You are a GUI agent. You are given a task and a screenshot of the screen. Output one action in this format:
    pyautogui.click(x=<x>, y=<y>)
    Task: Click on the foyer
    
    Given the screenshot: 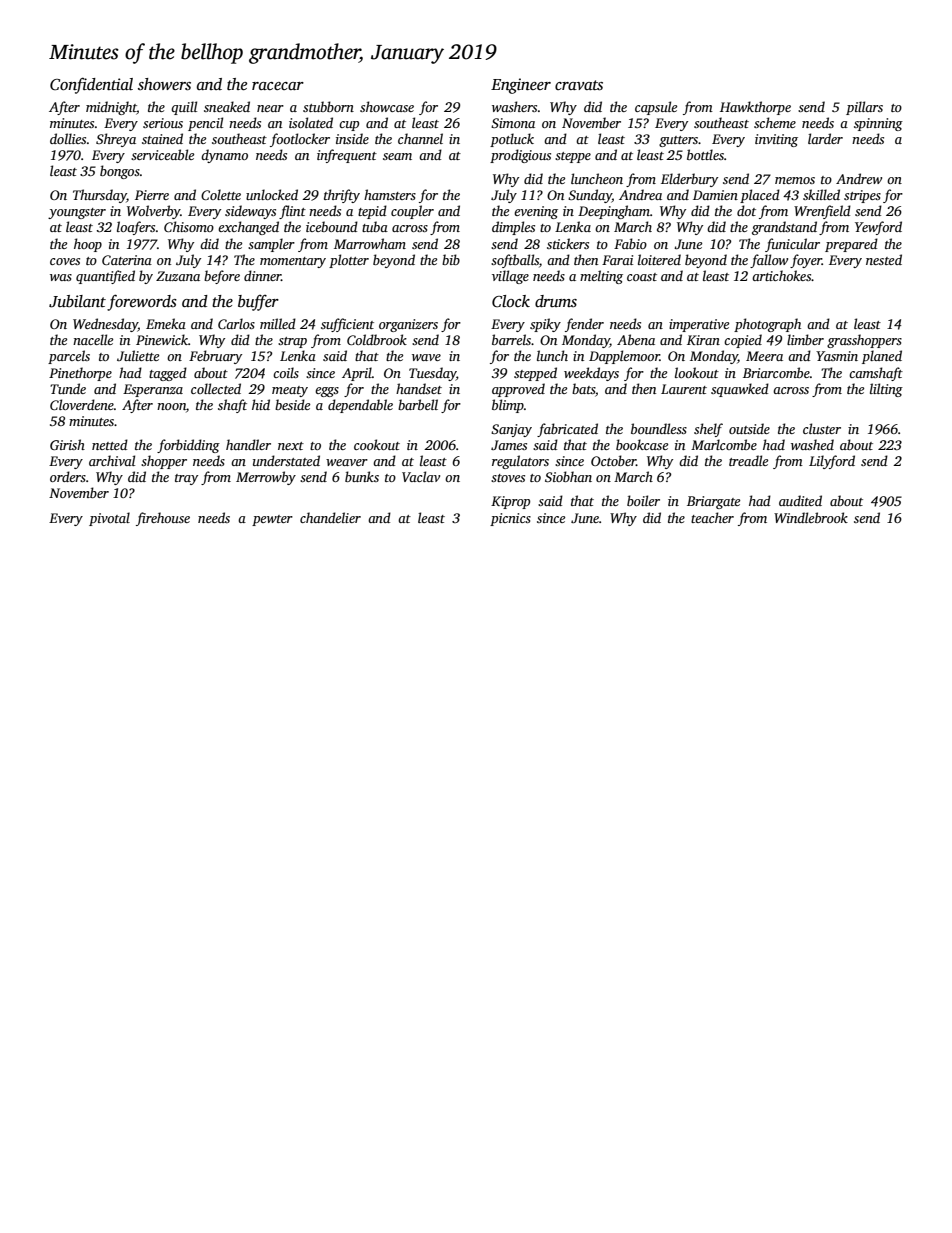 What is the action you would take?
    pyautogui.click(x=806, y=261)
